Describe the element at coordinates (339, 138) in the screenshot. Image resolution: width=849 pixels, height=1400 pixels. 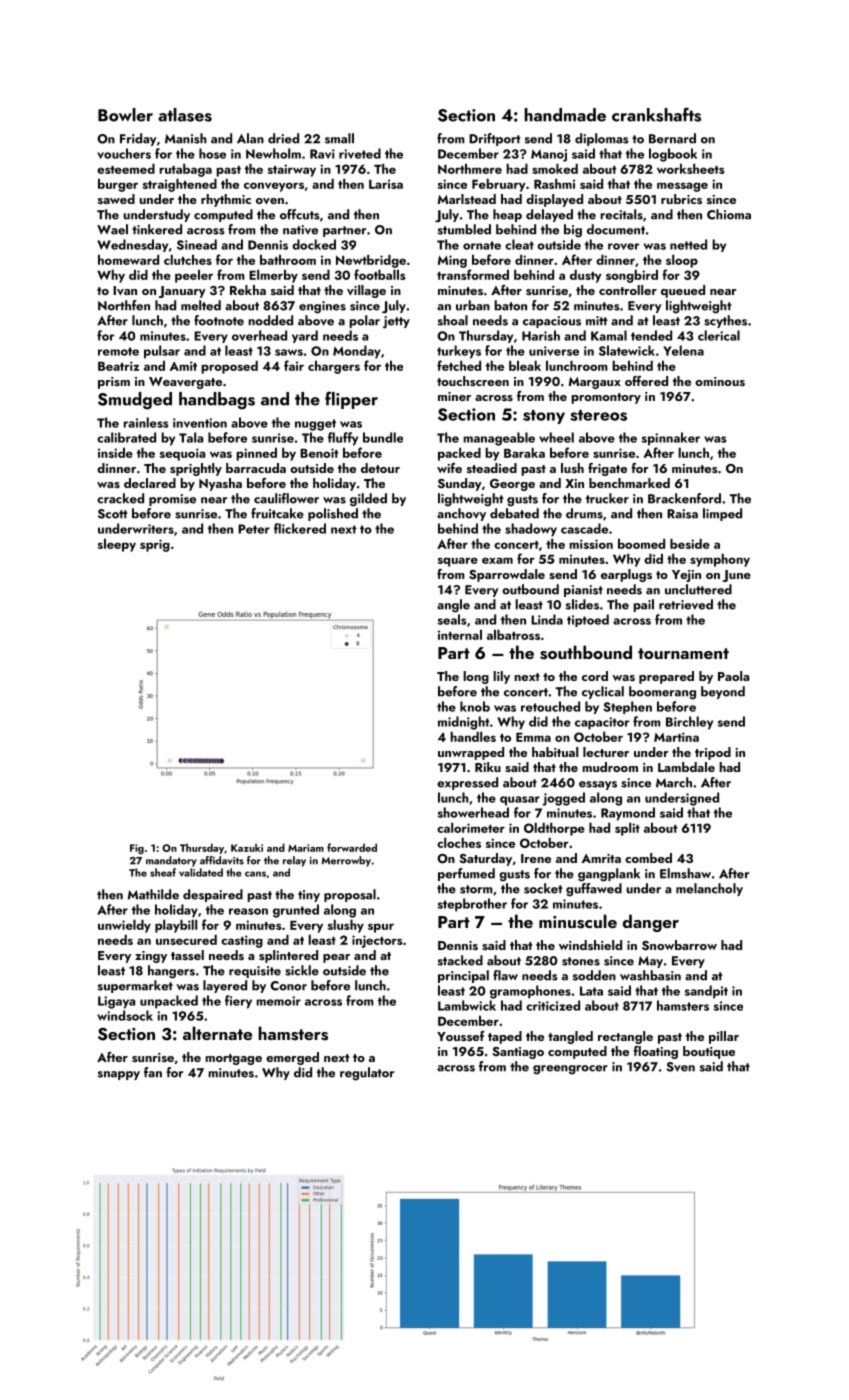
I see `small` at that location.
